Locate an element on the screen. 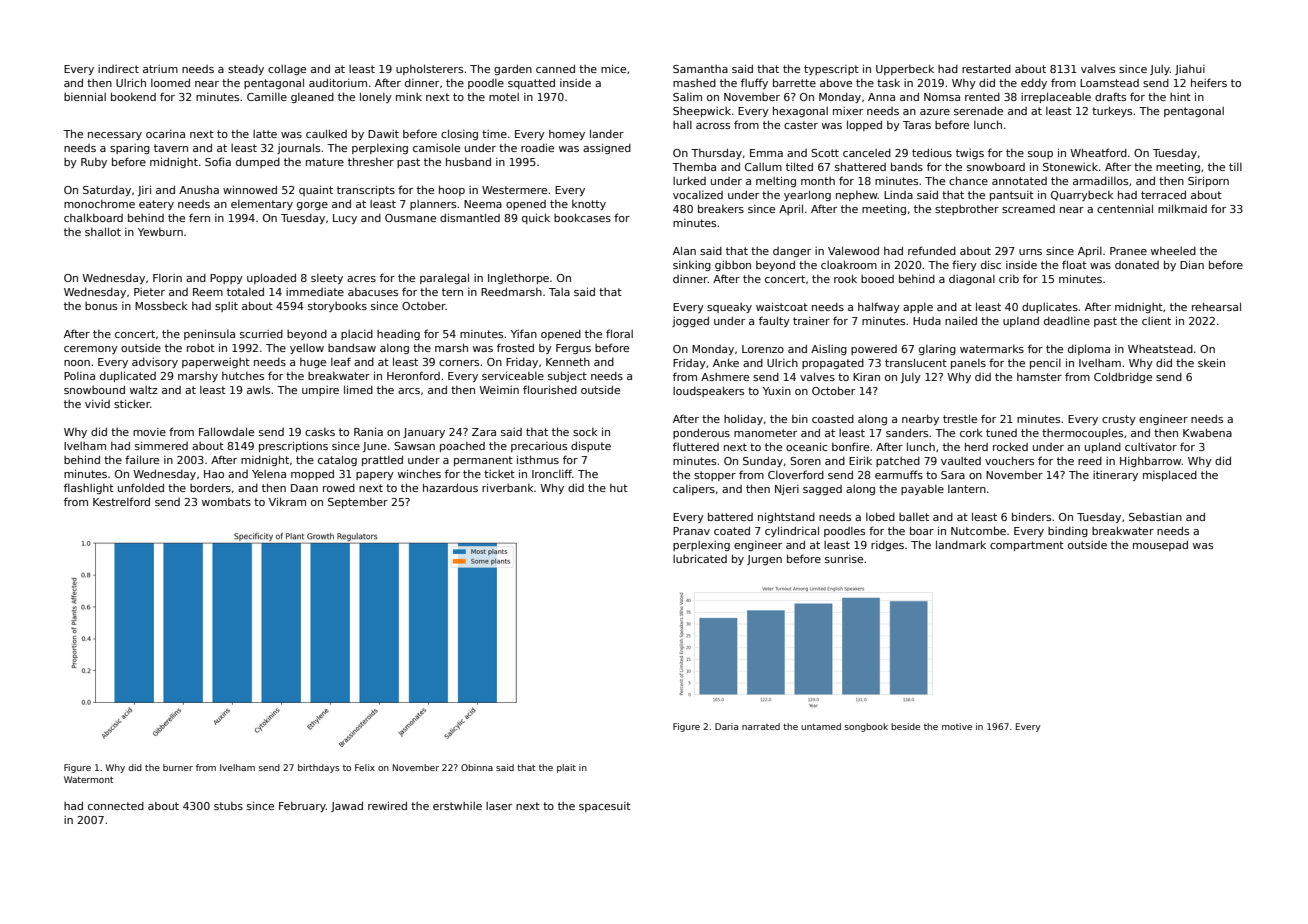 This screenshot has width=1308, height=924. Jawad is located at coordinates (347, 806).
